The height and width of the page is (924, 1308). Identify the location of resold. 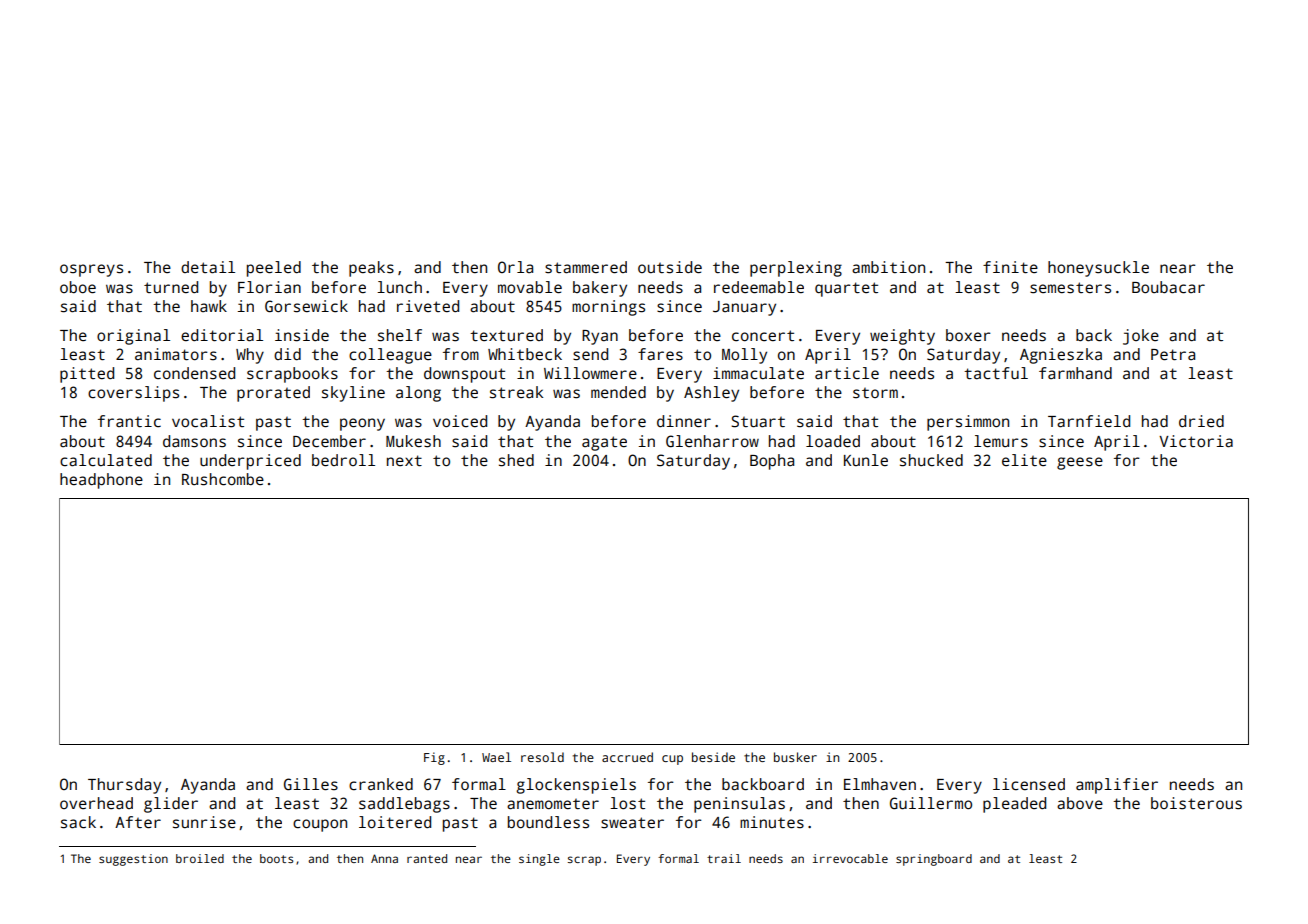
(542, 757).
